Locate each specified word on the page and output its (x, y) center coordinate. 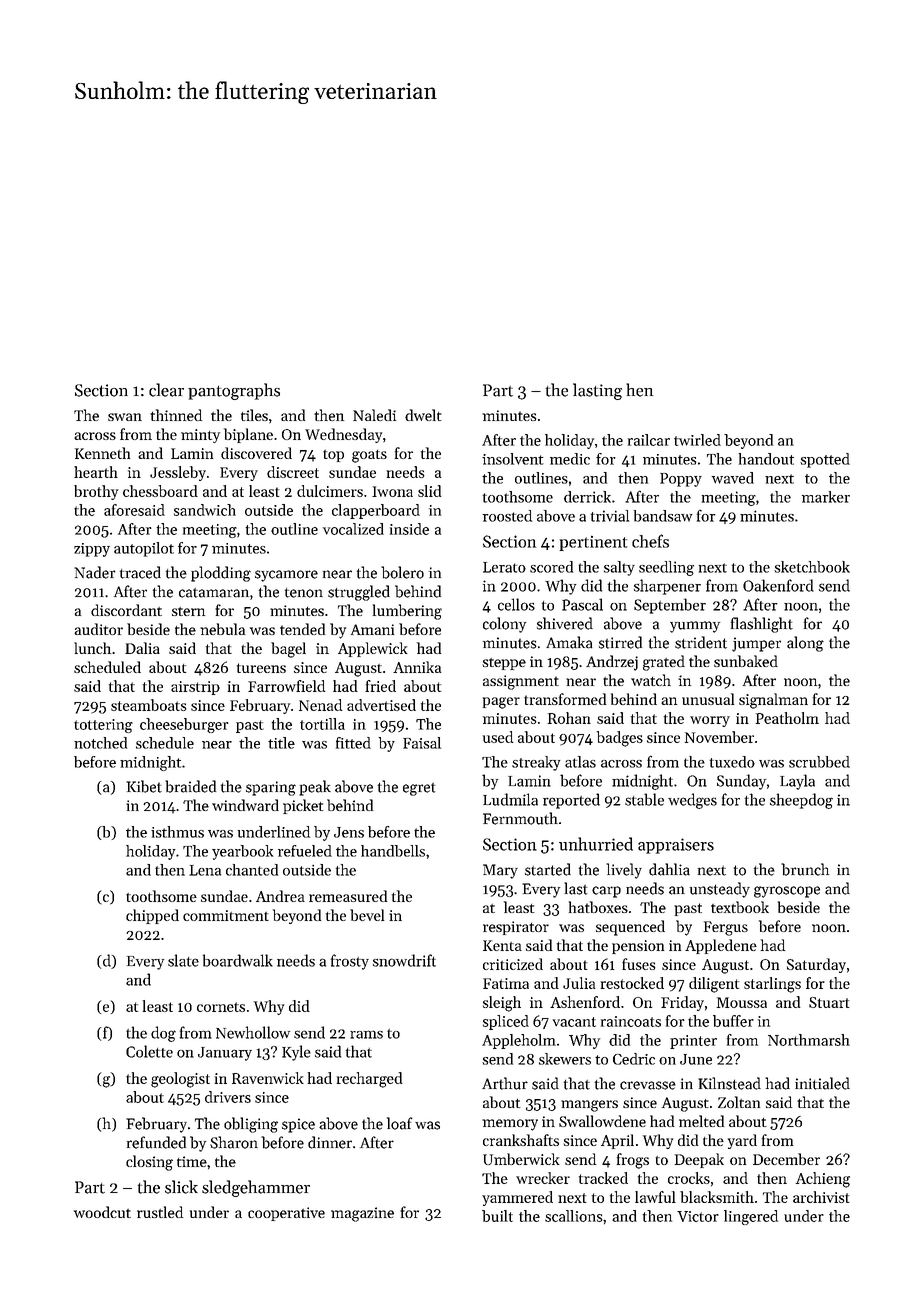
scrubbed (819, 762)
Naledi (374, 415)
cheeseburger (184, 725)
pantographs (234, 391)
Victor (698, 1216)
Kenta (502, 945)
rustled (160, 1212)
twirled (697, 440)
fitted (353, 743)
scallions (574, 1216)
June (696, 1059)
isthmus (177, 832)
